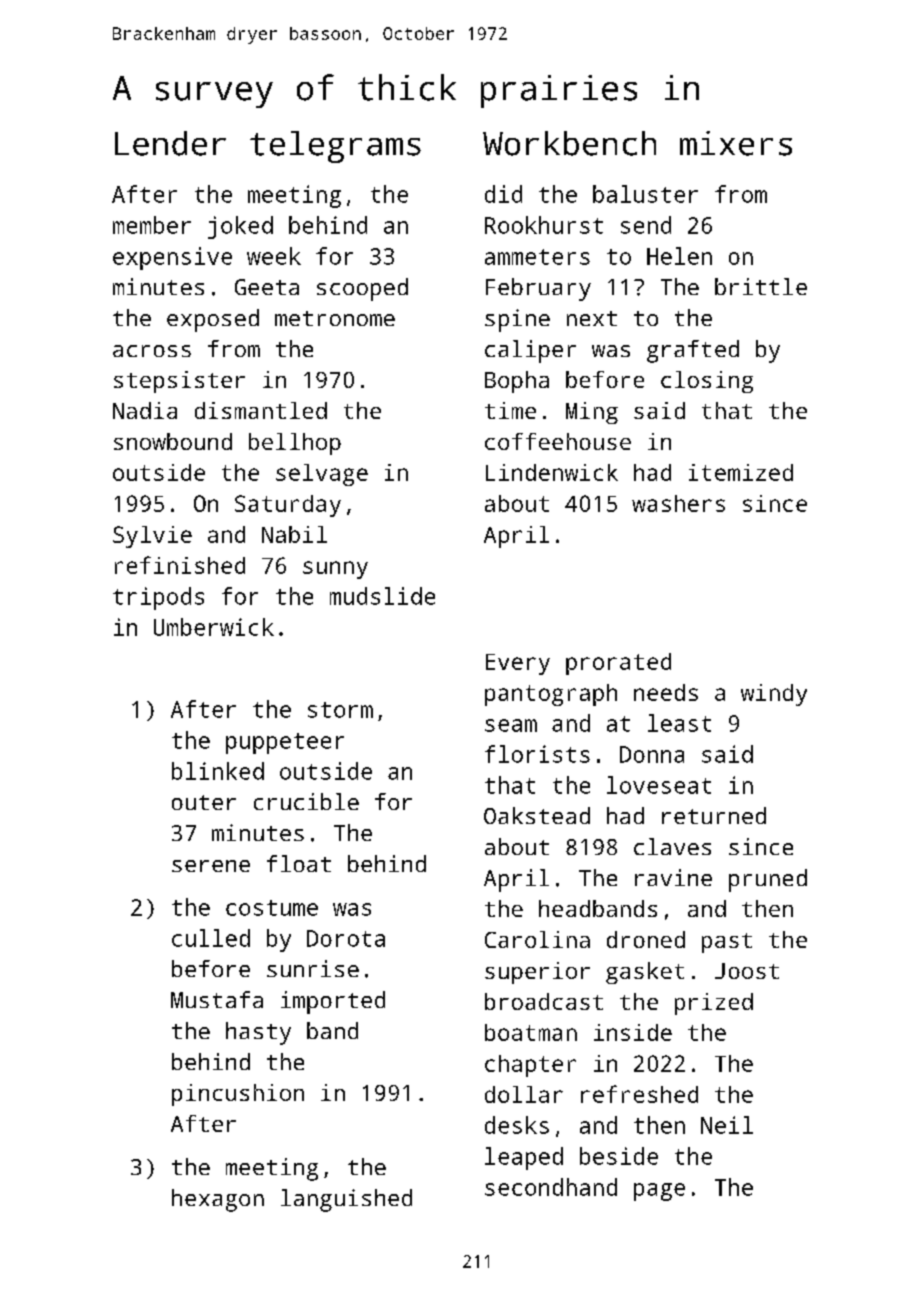  Describe the element at coordinates (274, 256) in the screenshot. I see `week` at that location.
